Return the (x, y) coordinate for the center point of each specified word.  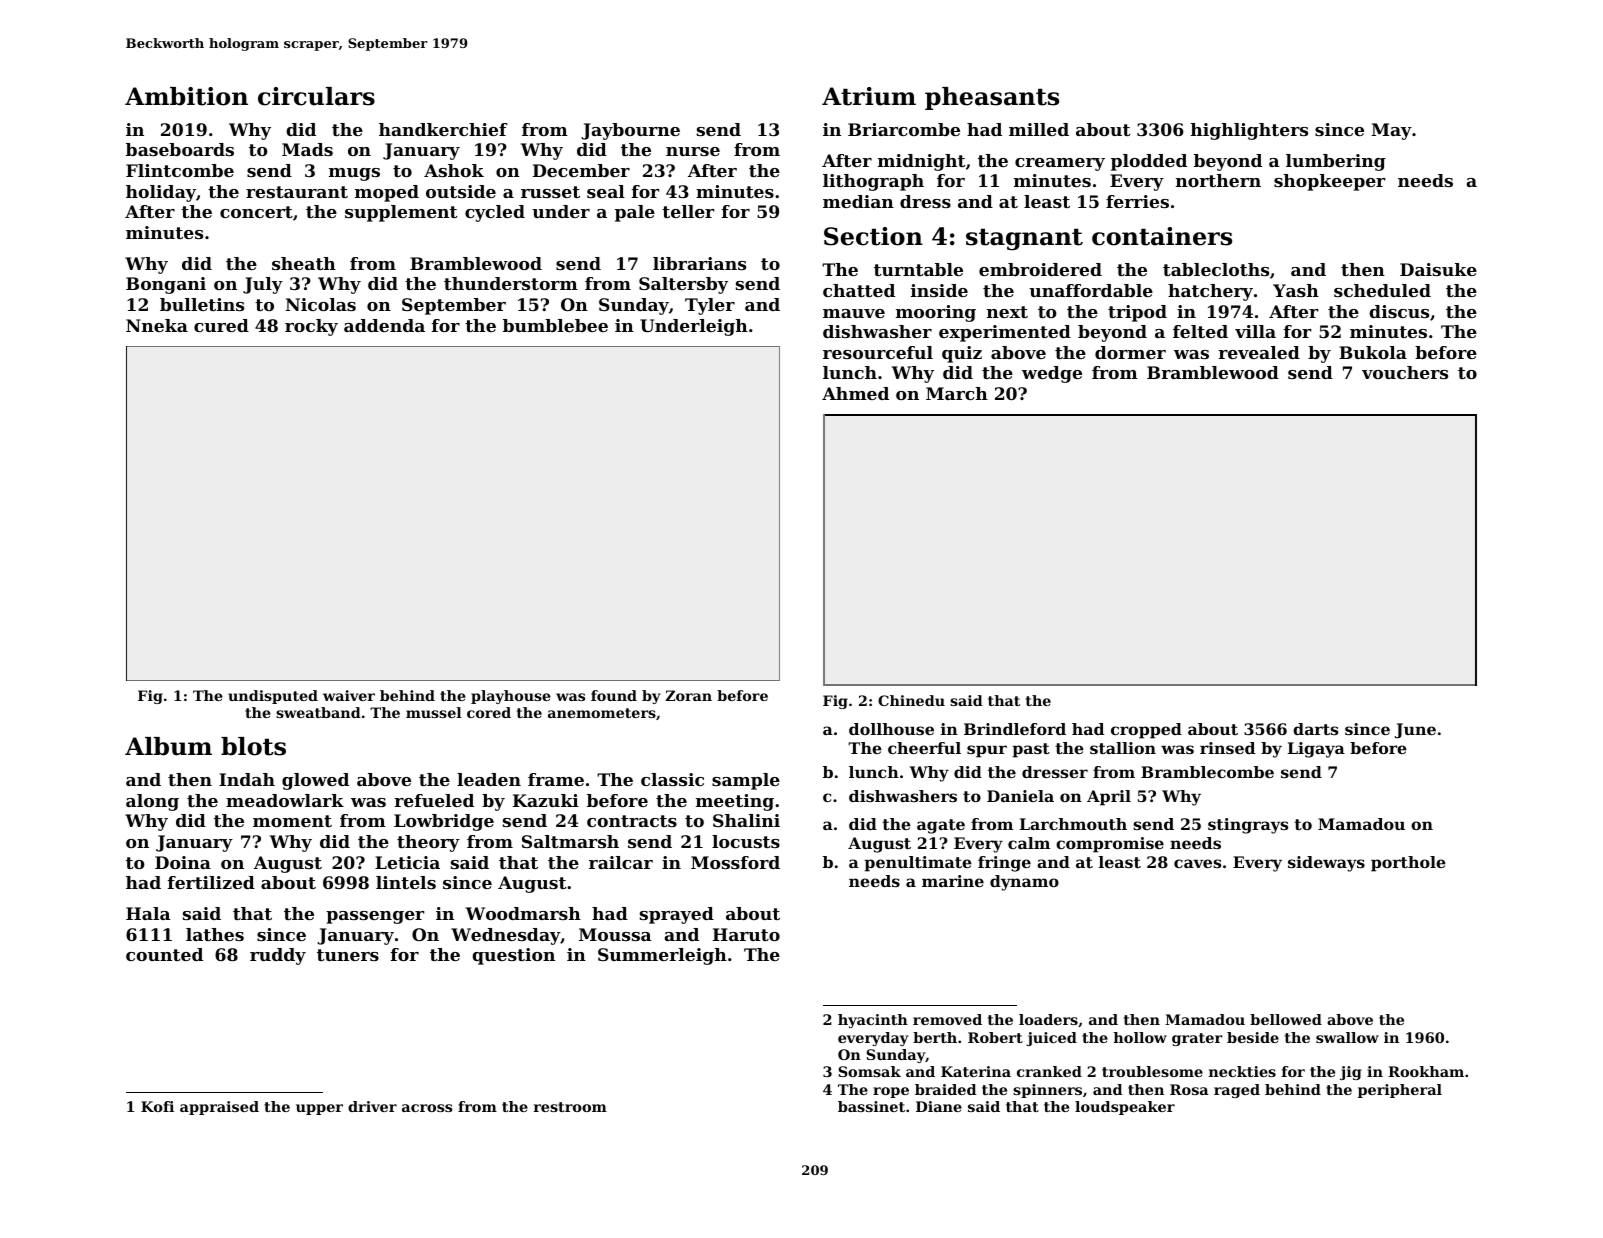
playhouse (511, 697)
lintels (406, 882)
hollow (1140, 1037)
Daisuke (1438, 269)
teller (688, 211)
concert (256, 212)
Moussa (615, 934)
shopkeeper (1329, 182)
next (1007, 312)
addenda (384, 325)
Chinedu (911, 700)
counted (164, 954)
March (957, 393)
